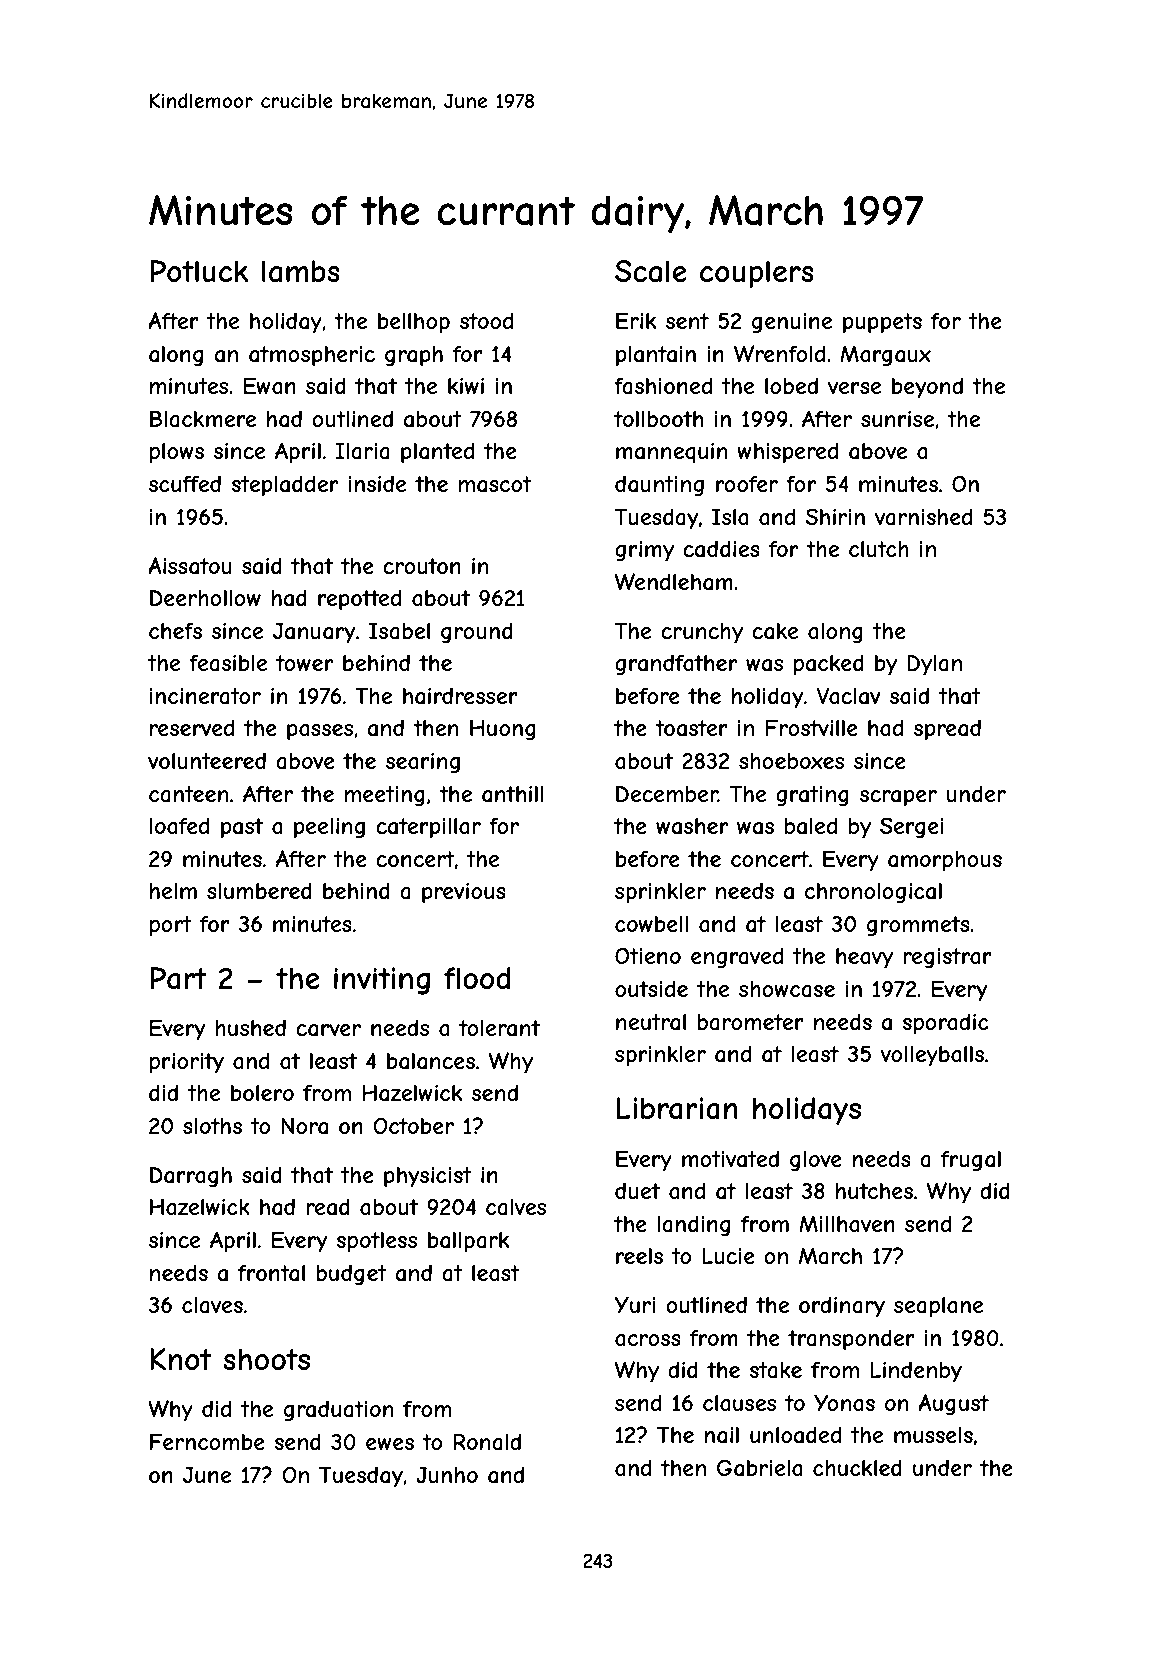  Describe the element at coordinates (304, 663) in the screenshot. I see `tower` at that location.
